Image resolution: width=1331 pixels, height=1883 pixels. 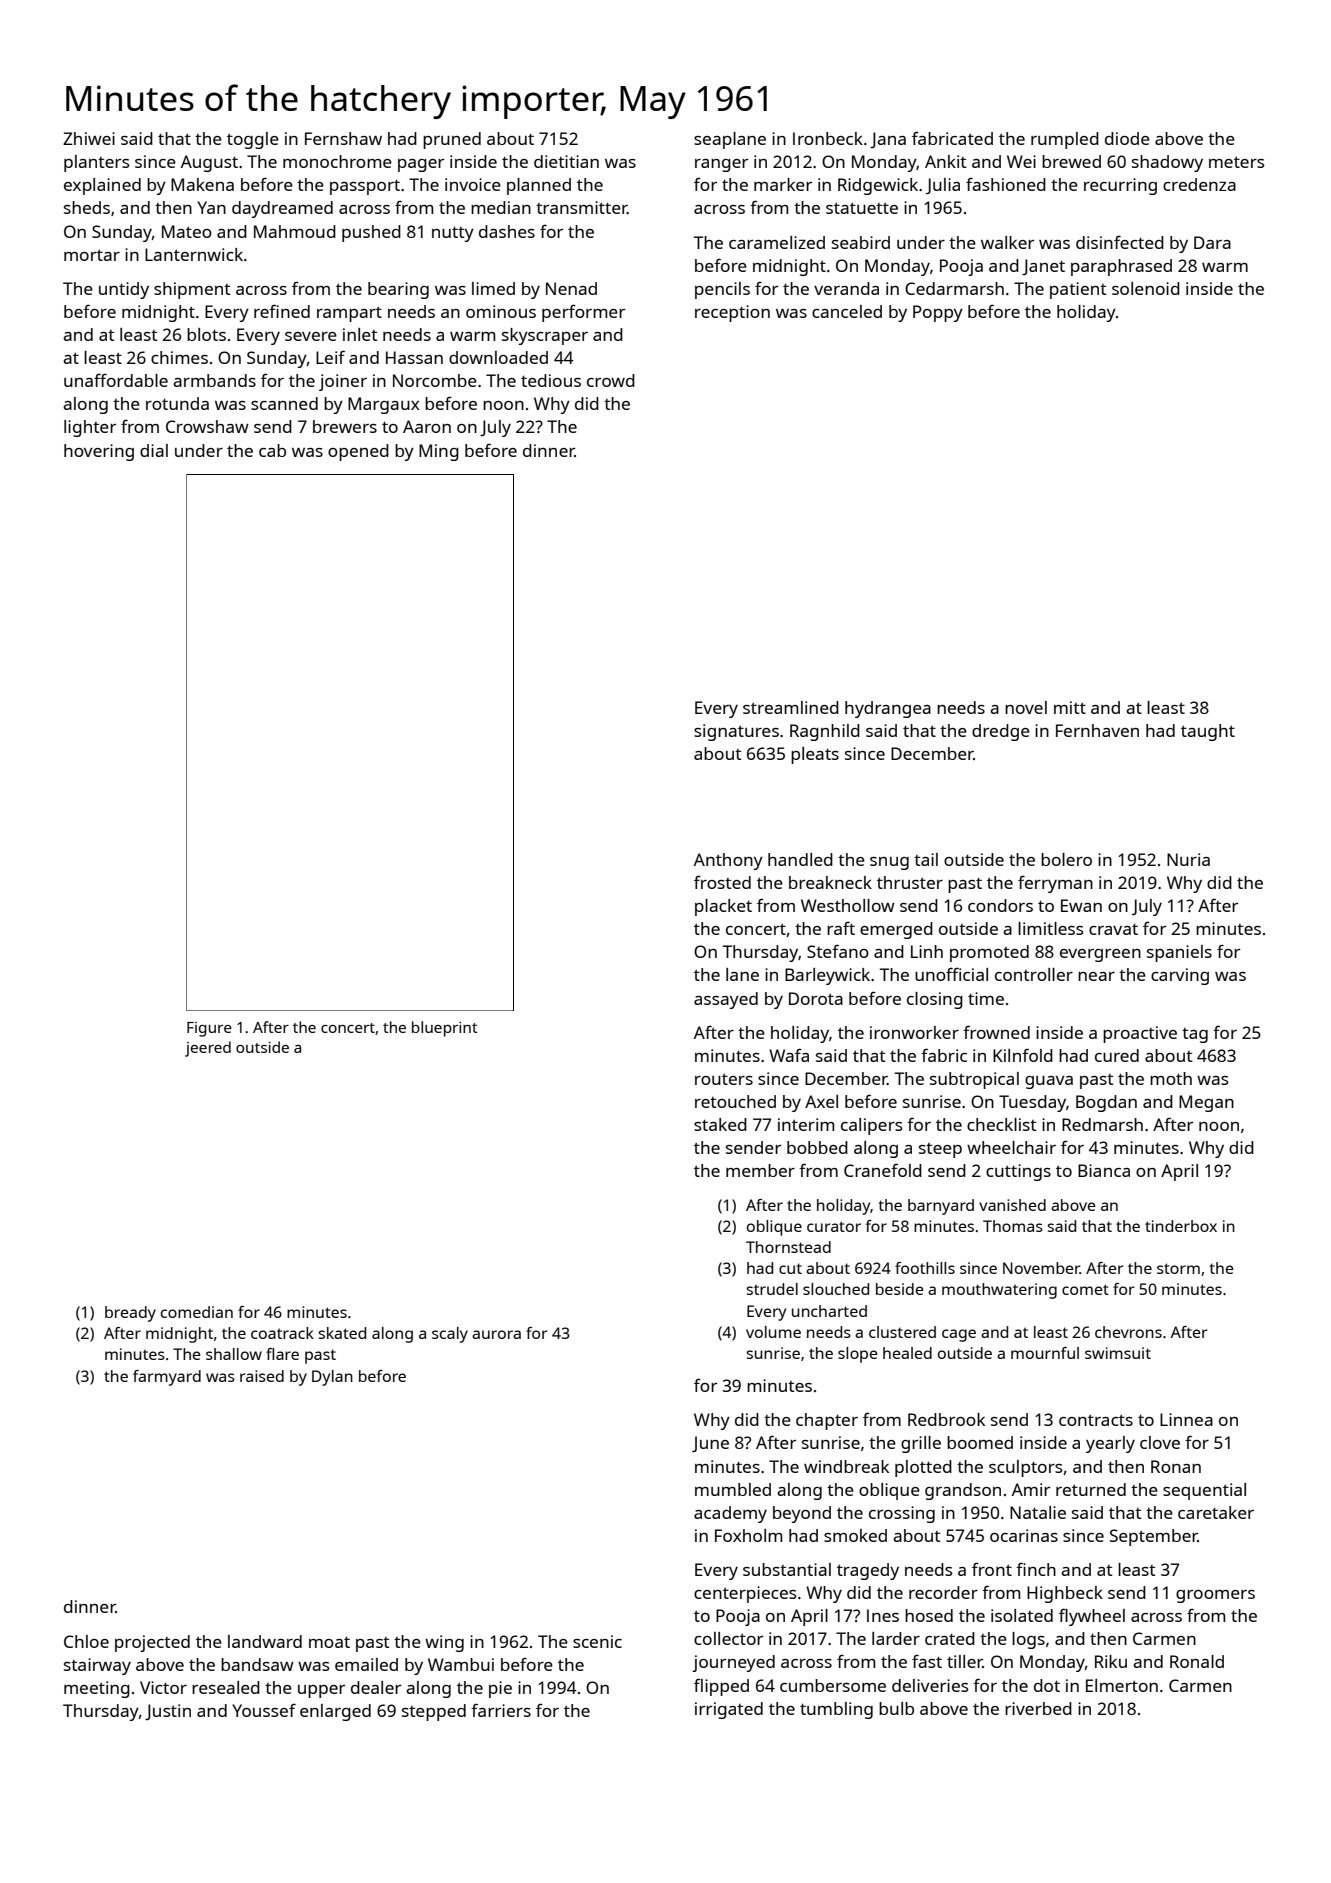 What do you see at coordinates (86, 1641) in the screenshot?
I see `Chloe` at bounding box center [86, 1641].
